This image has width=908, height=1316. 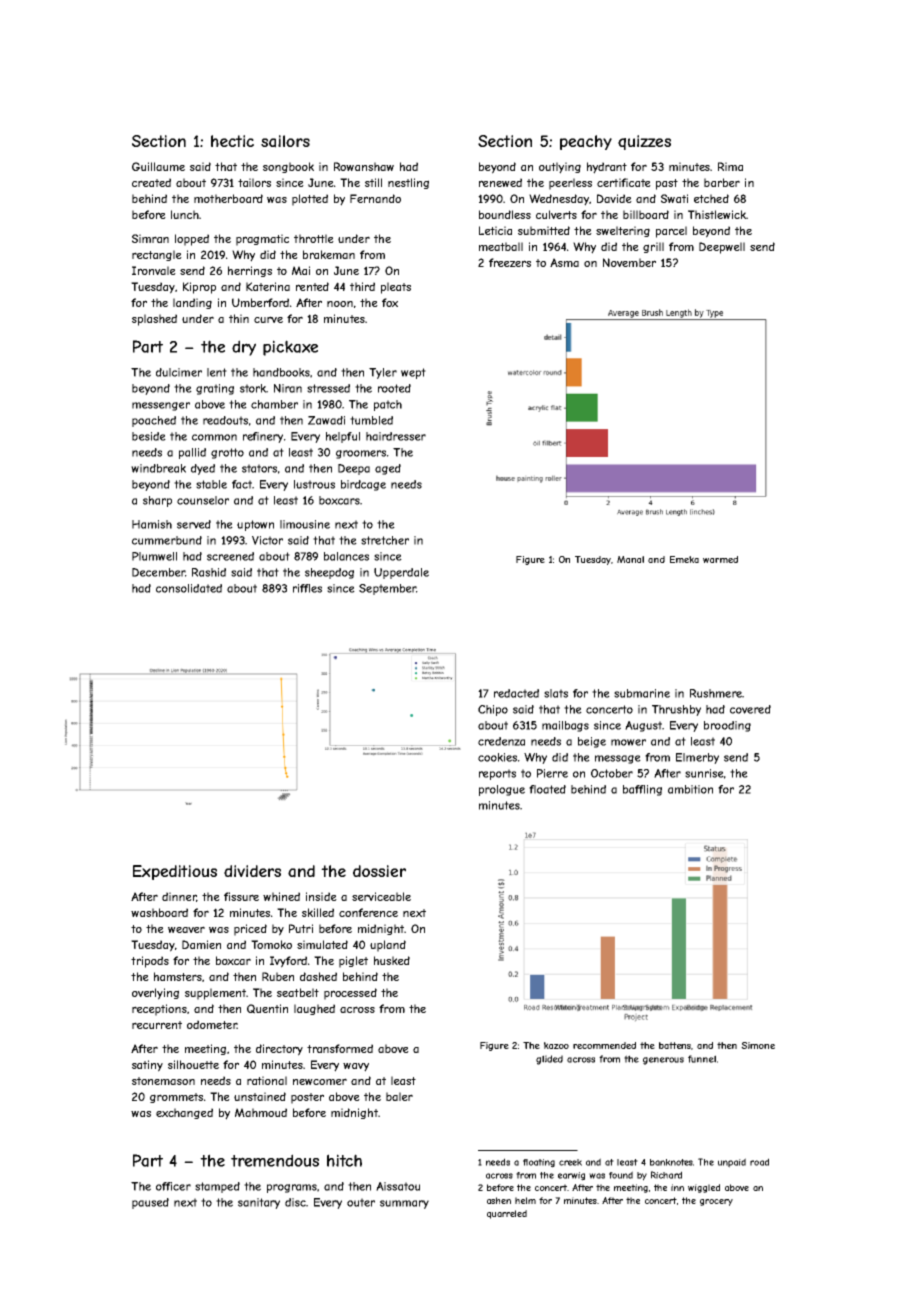 What do you see at coordinates (630, 559) in the image?
I see `Manal` at bounding box center [630, 559].
